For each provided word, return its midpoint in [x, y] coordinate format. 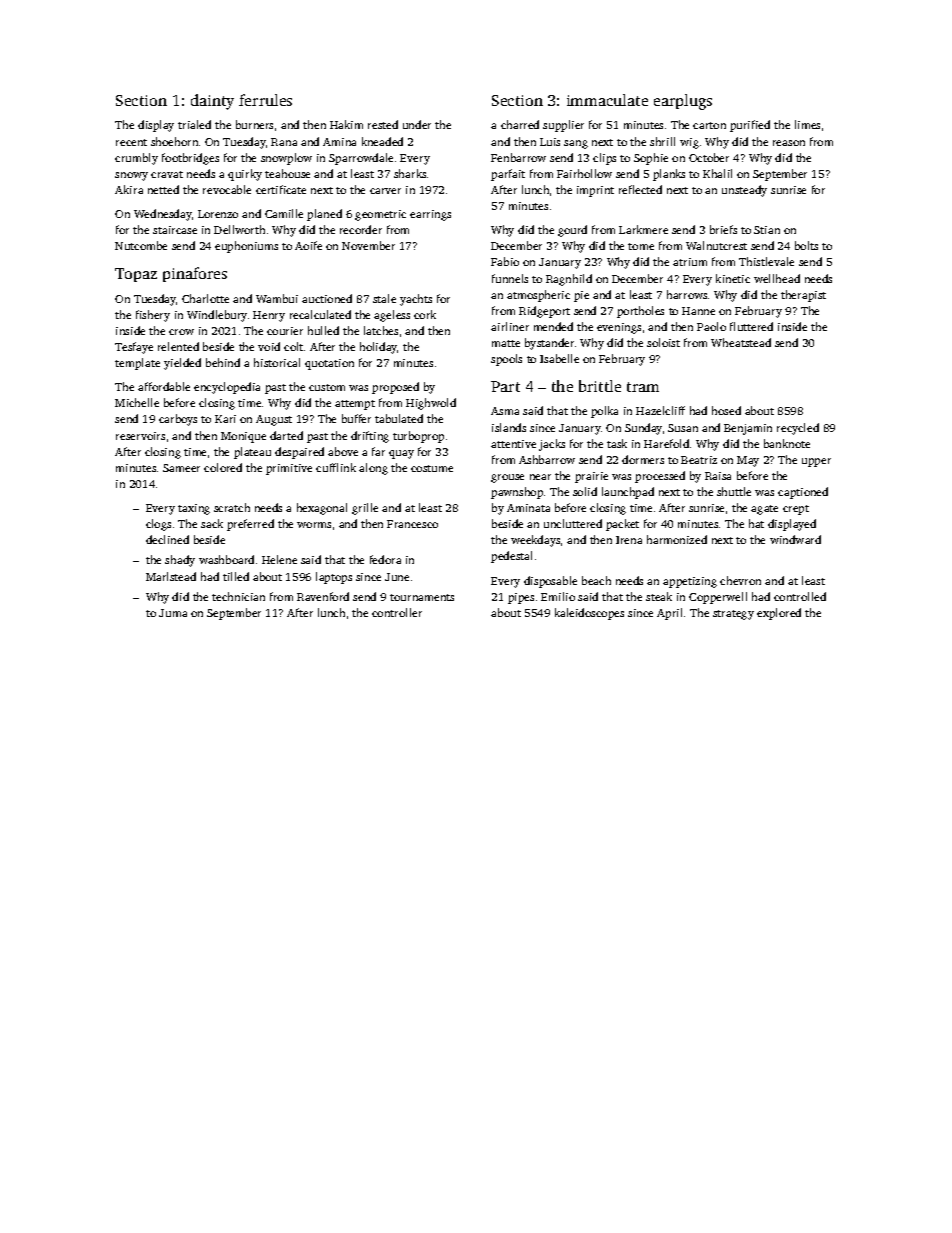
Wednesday [163, 215]
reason [789, 143]
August [274, 420]
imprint [595, 191]
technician [238, 596]
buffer [356, 418]
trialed [194, 124]
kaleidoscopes [589, 614]
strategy [733, 615]
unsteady [744, 191]
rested [383, 124]
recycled [798, 429]
